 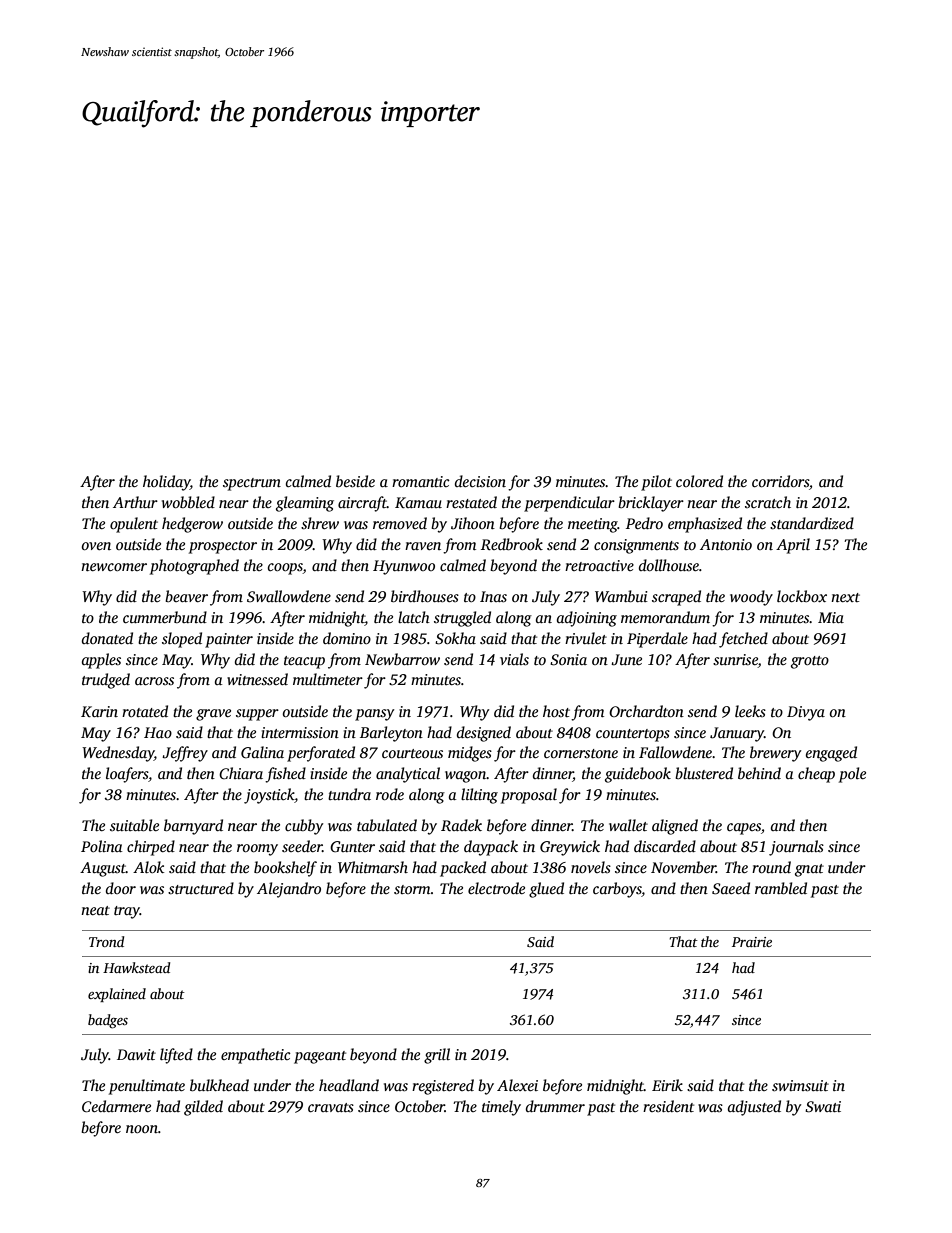 I want to click on timely, so click(x=501, y=1108).
